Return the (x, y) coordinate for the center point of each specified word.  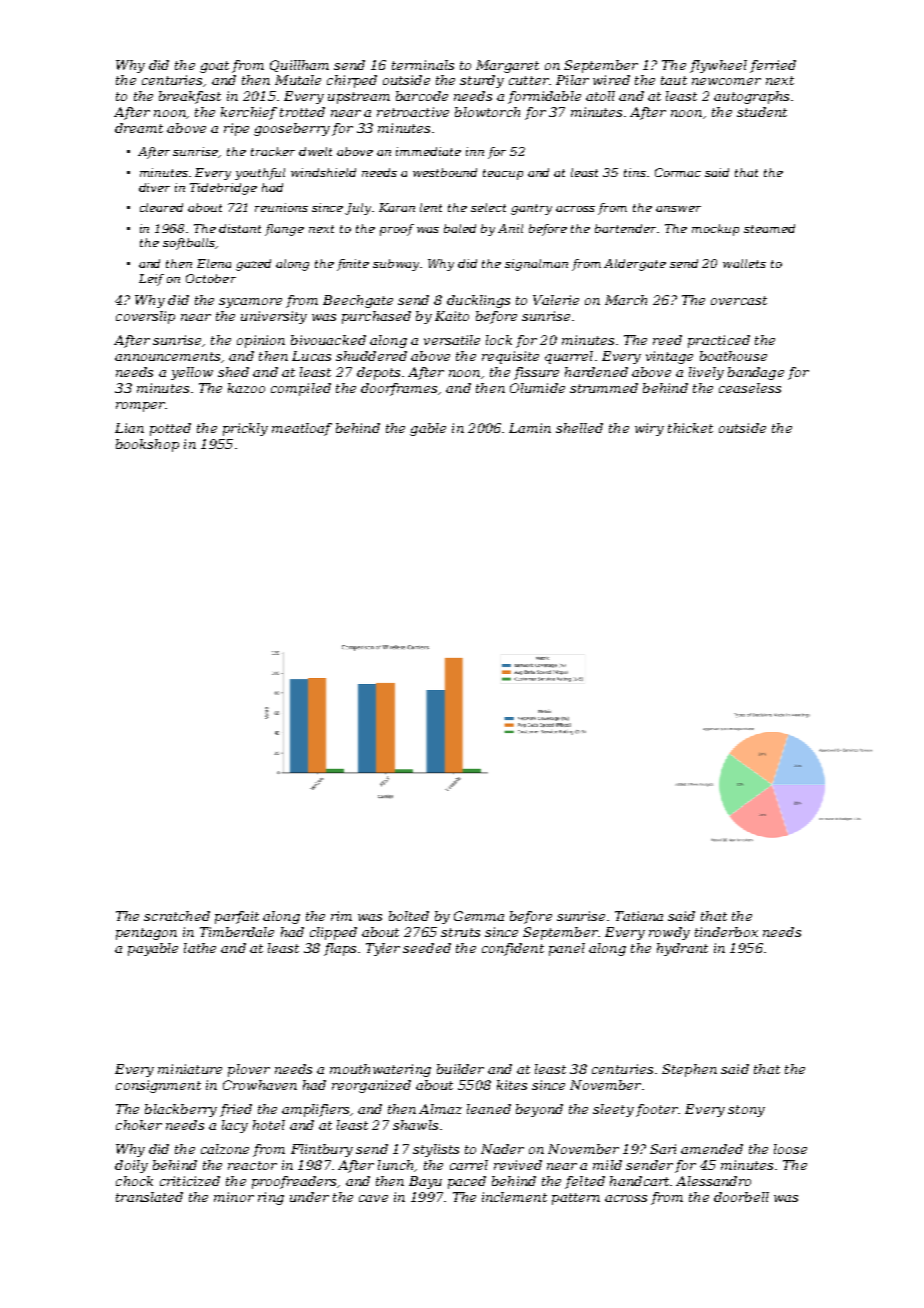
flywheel (718, 66)
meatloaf (302, 429)
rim (341, 916)
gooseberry (292, 129)
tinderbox (726, 932)
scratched (177, 916)
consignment (158, 1086)
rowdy (669, 933)
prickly (245, 429)
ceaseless (750, 388)
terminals (423, 65)
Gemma (479, 916)
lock (499, 340)
